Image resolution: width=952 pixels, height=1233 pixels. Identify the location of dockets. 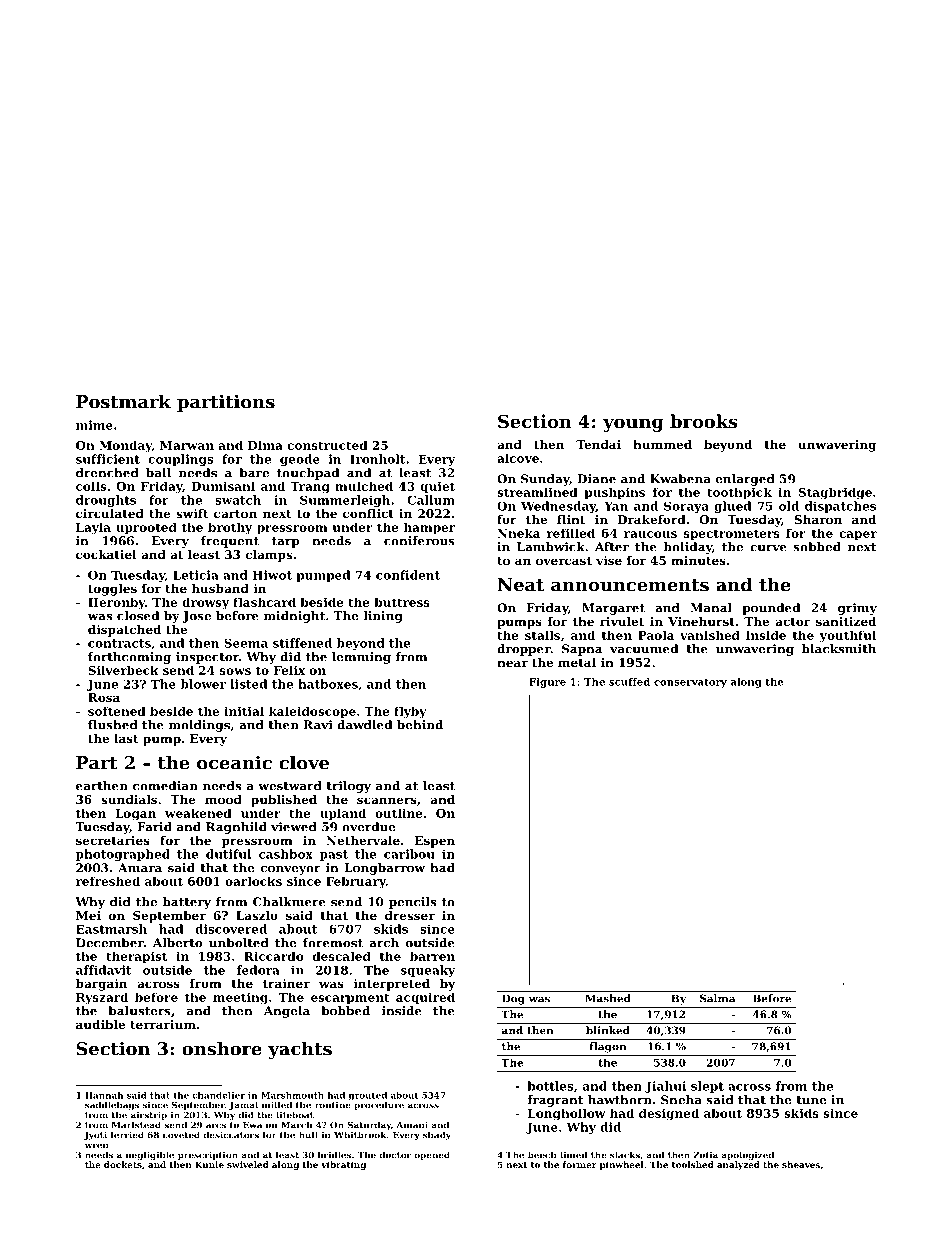
(123, 1164).
